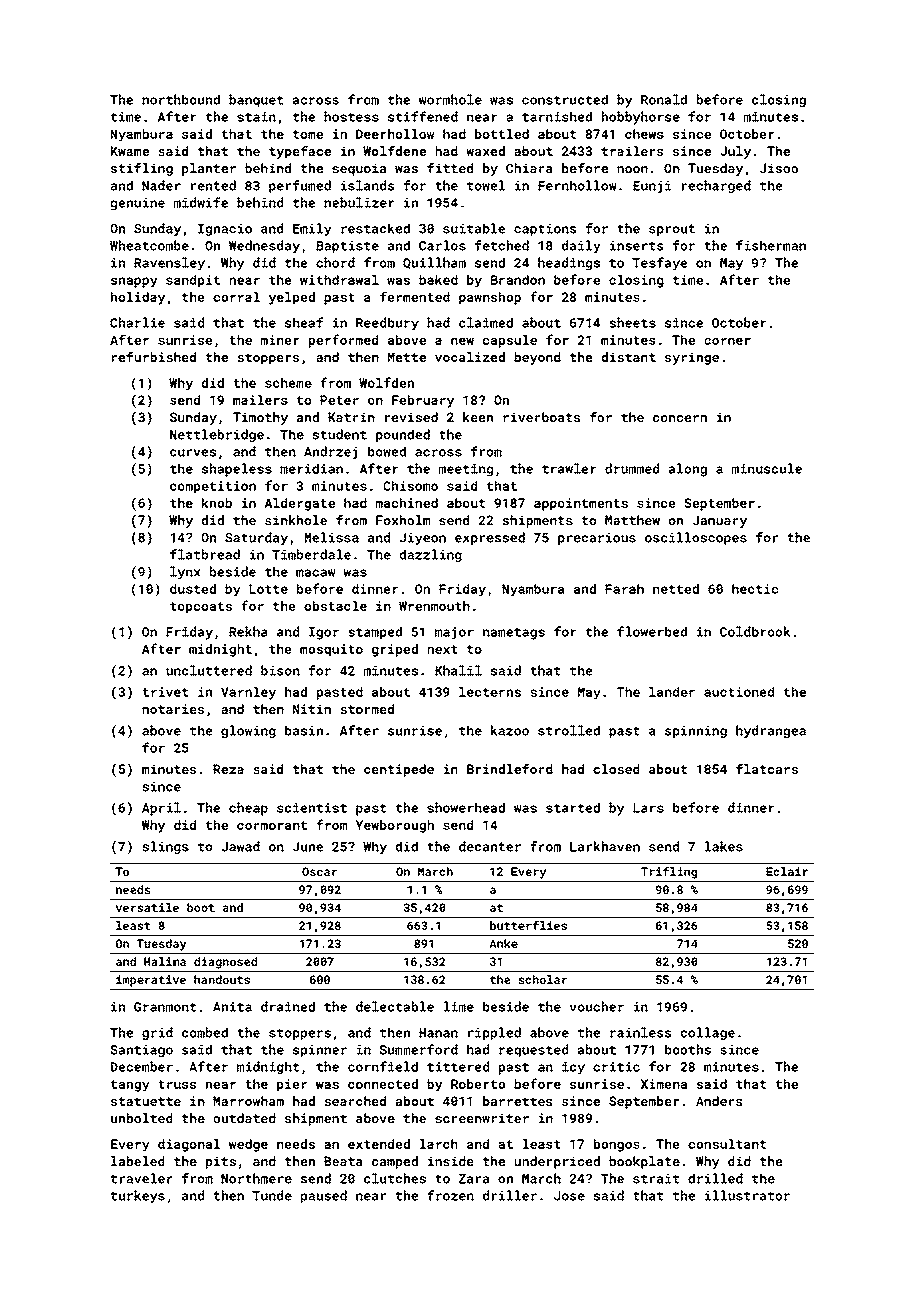 The image size is (924, 1308). Describe the element at coordinates (399, 770) in the screenshot. I see `centipede` at that location.
